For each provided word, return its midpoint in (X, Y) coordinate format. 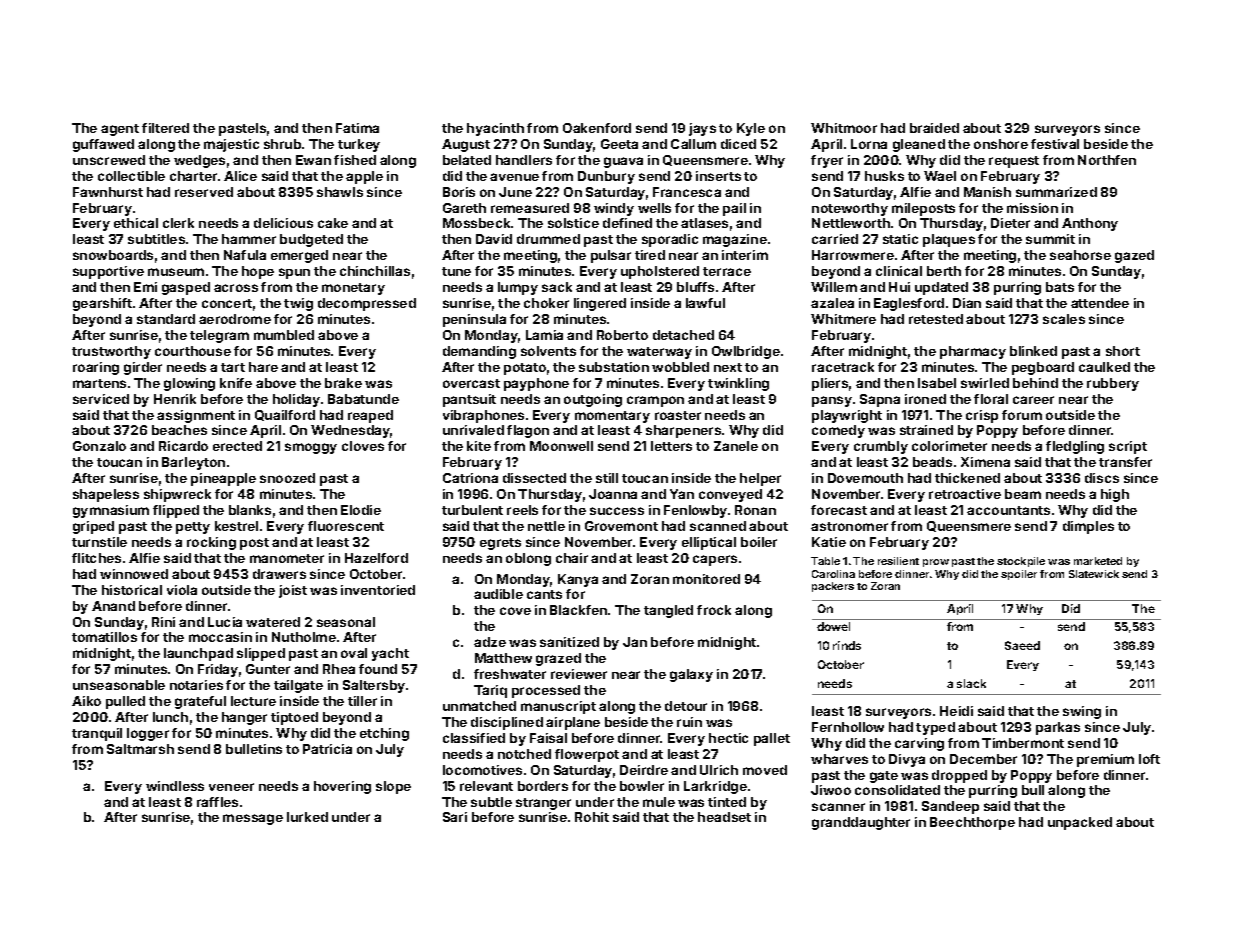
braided (934, 128)
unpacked (1080, 823)
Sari (455, 817)
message (253, 819)
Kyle (751, 129)
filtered (165, 128)
